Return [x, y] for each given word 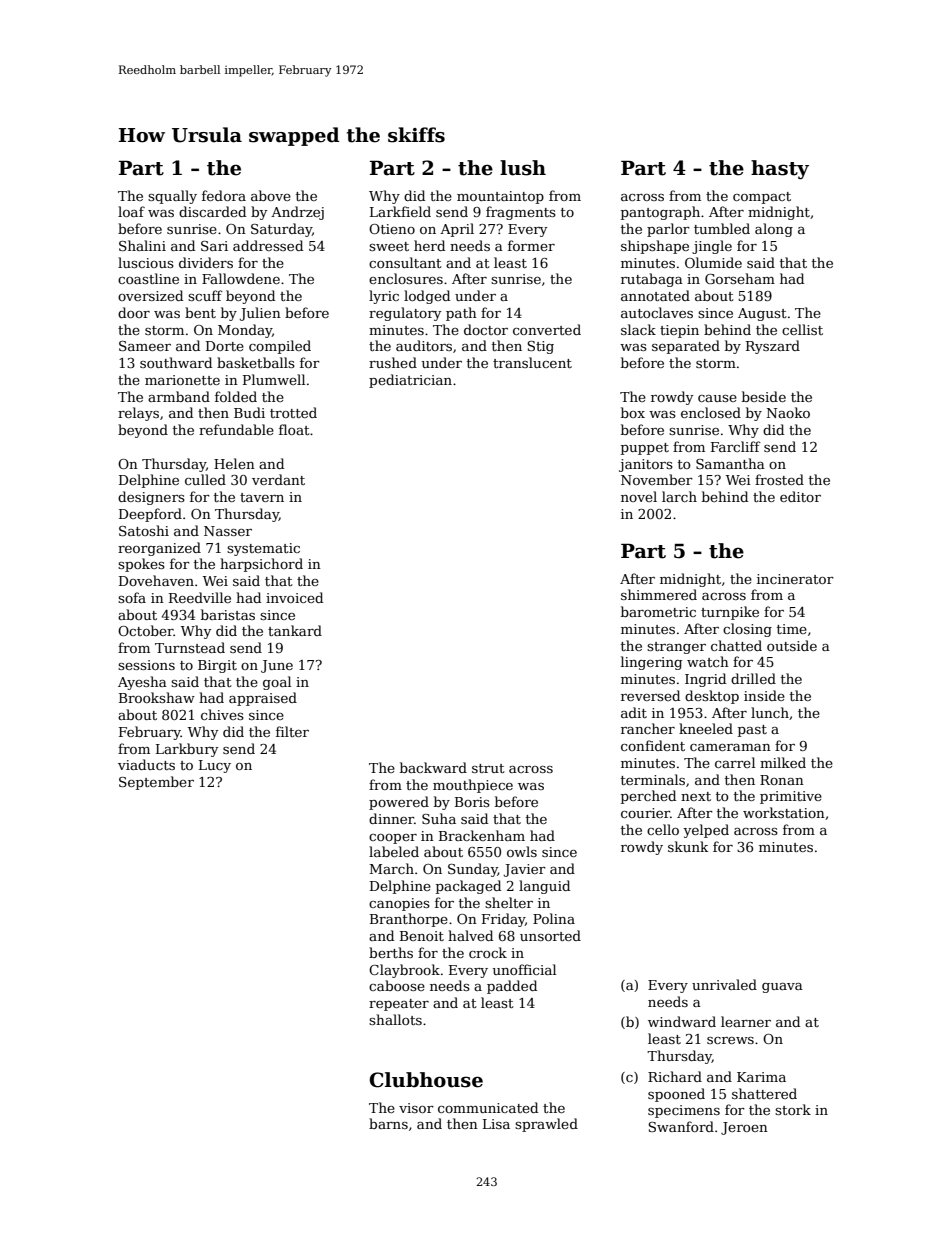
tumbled [722, 228]
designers [151, 498]
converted [547, 329]
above [271, 195]
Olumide [713, 262]
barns [388, 1123]
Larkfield [400, 211]
